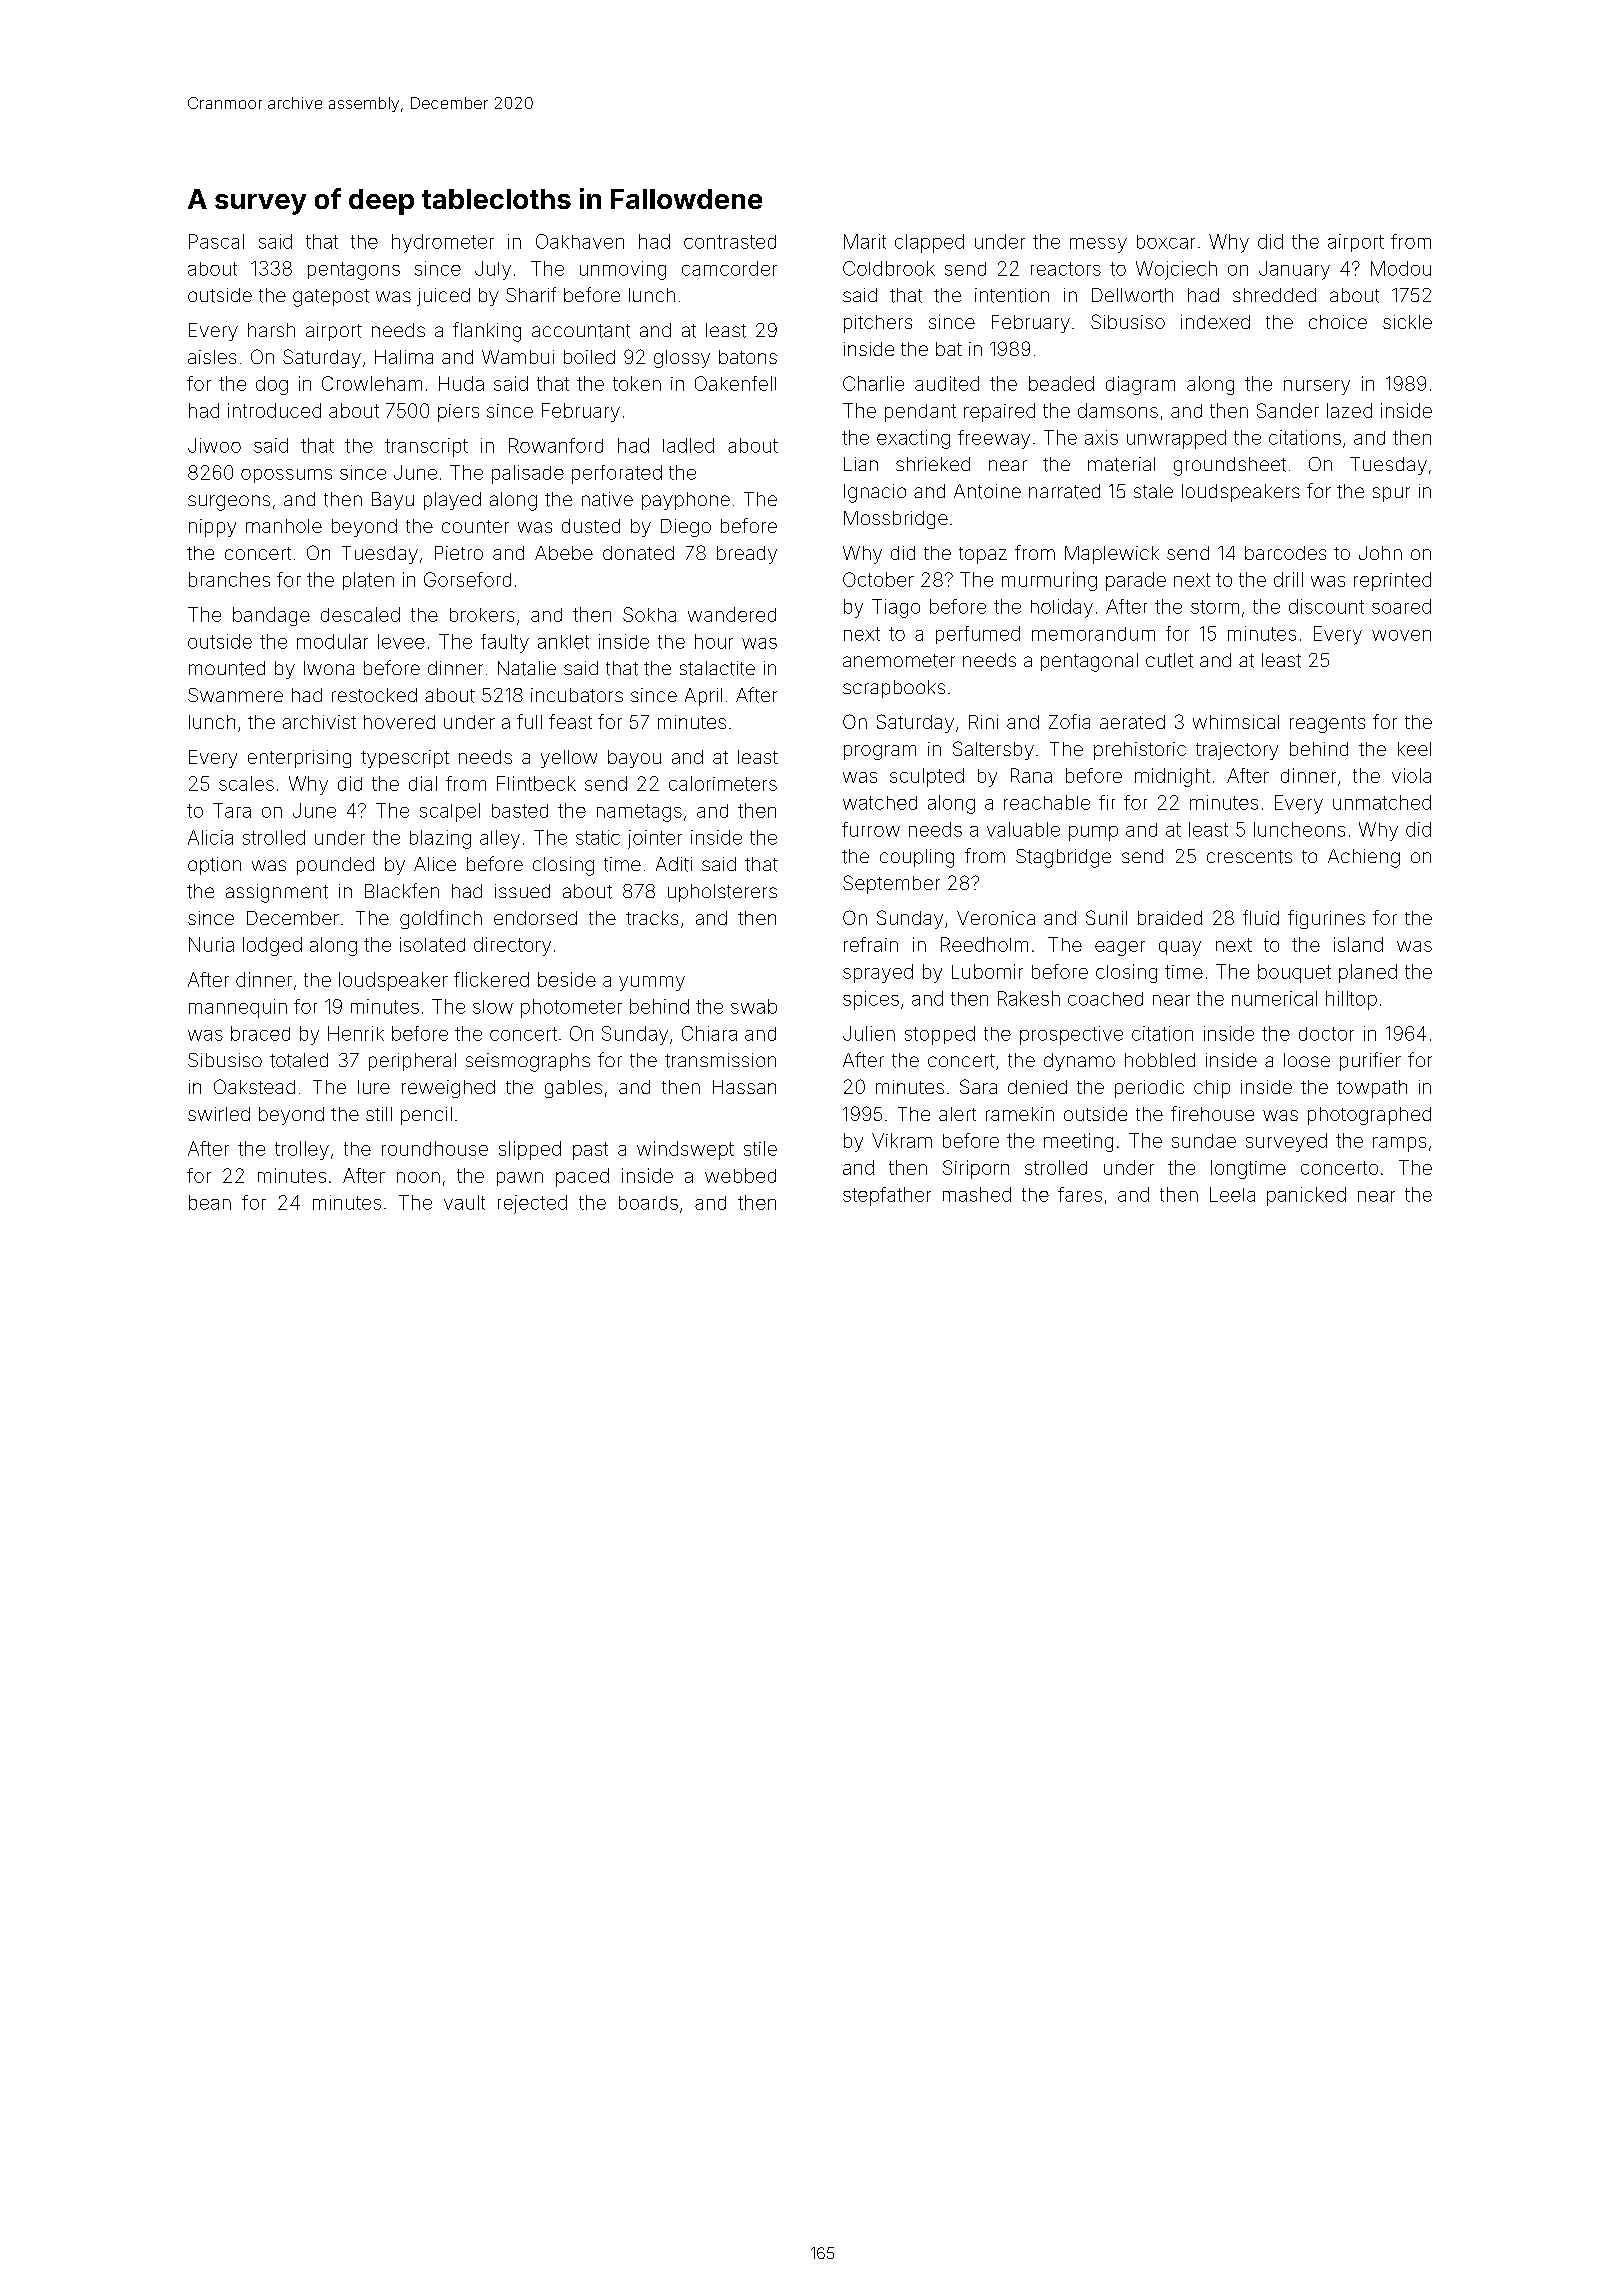 The image size is (1620, 2292). I want to click on scales, so click(246, 783).
